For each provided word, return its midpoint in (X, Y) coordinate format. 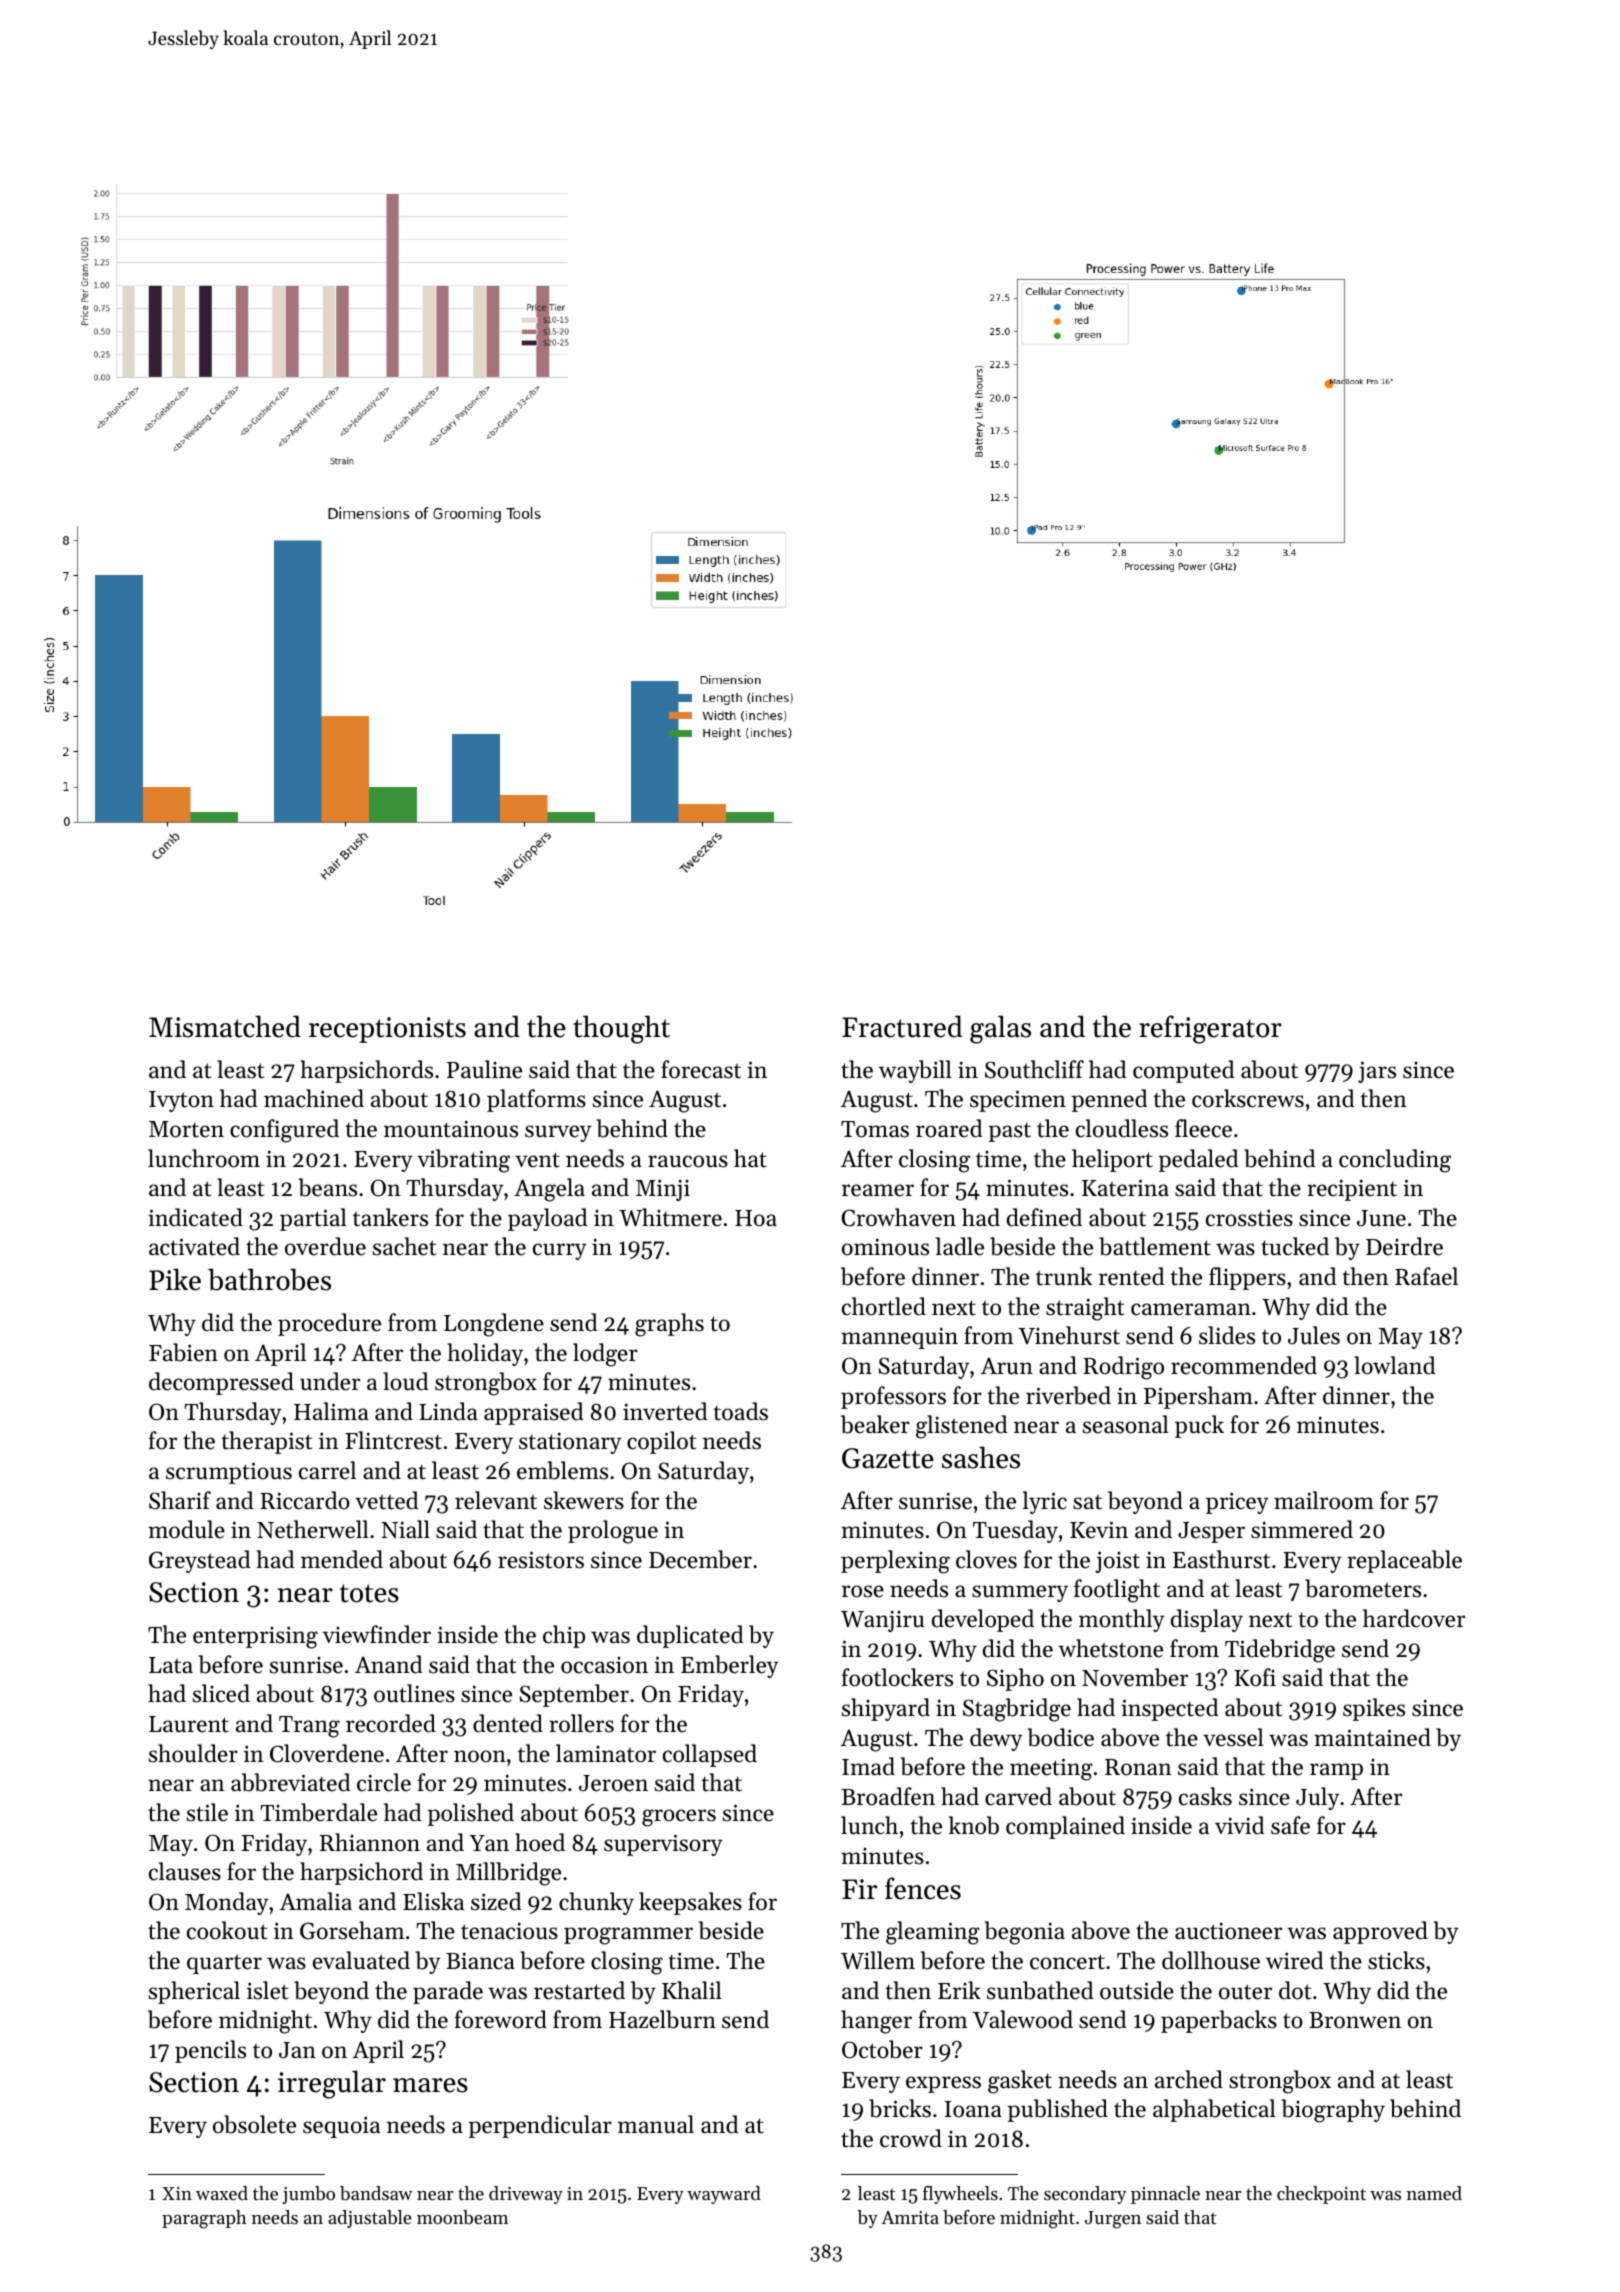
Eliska (433, 1901)
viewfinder (377, 1634)
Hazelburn (662, 2019)
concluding (1395, 1161)
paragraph (204, 2219)
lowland (1395, 1365)
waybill (915, 1071)
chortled (884, 1306)
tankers (390, 1217)
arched (1189, 2079)
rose (863, 1591)
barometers (1363, 1588)
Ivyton (181, 1101)
